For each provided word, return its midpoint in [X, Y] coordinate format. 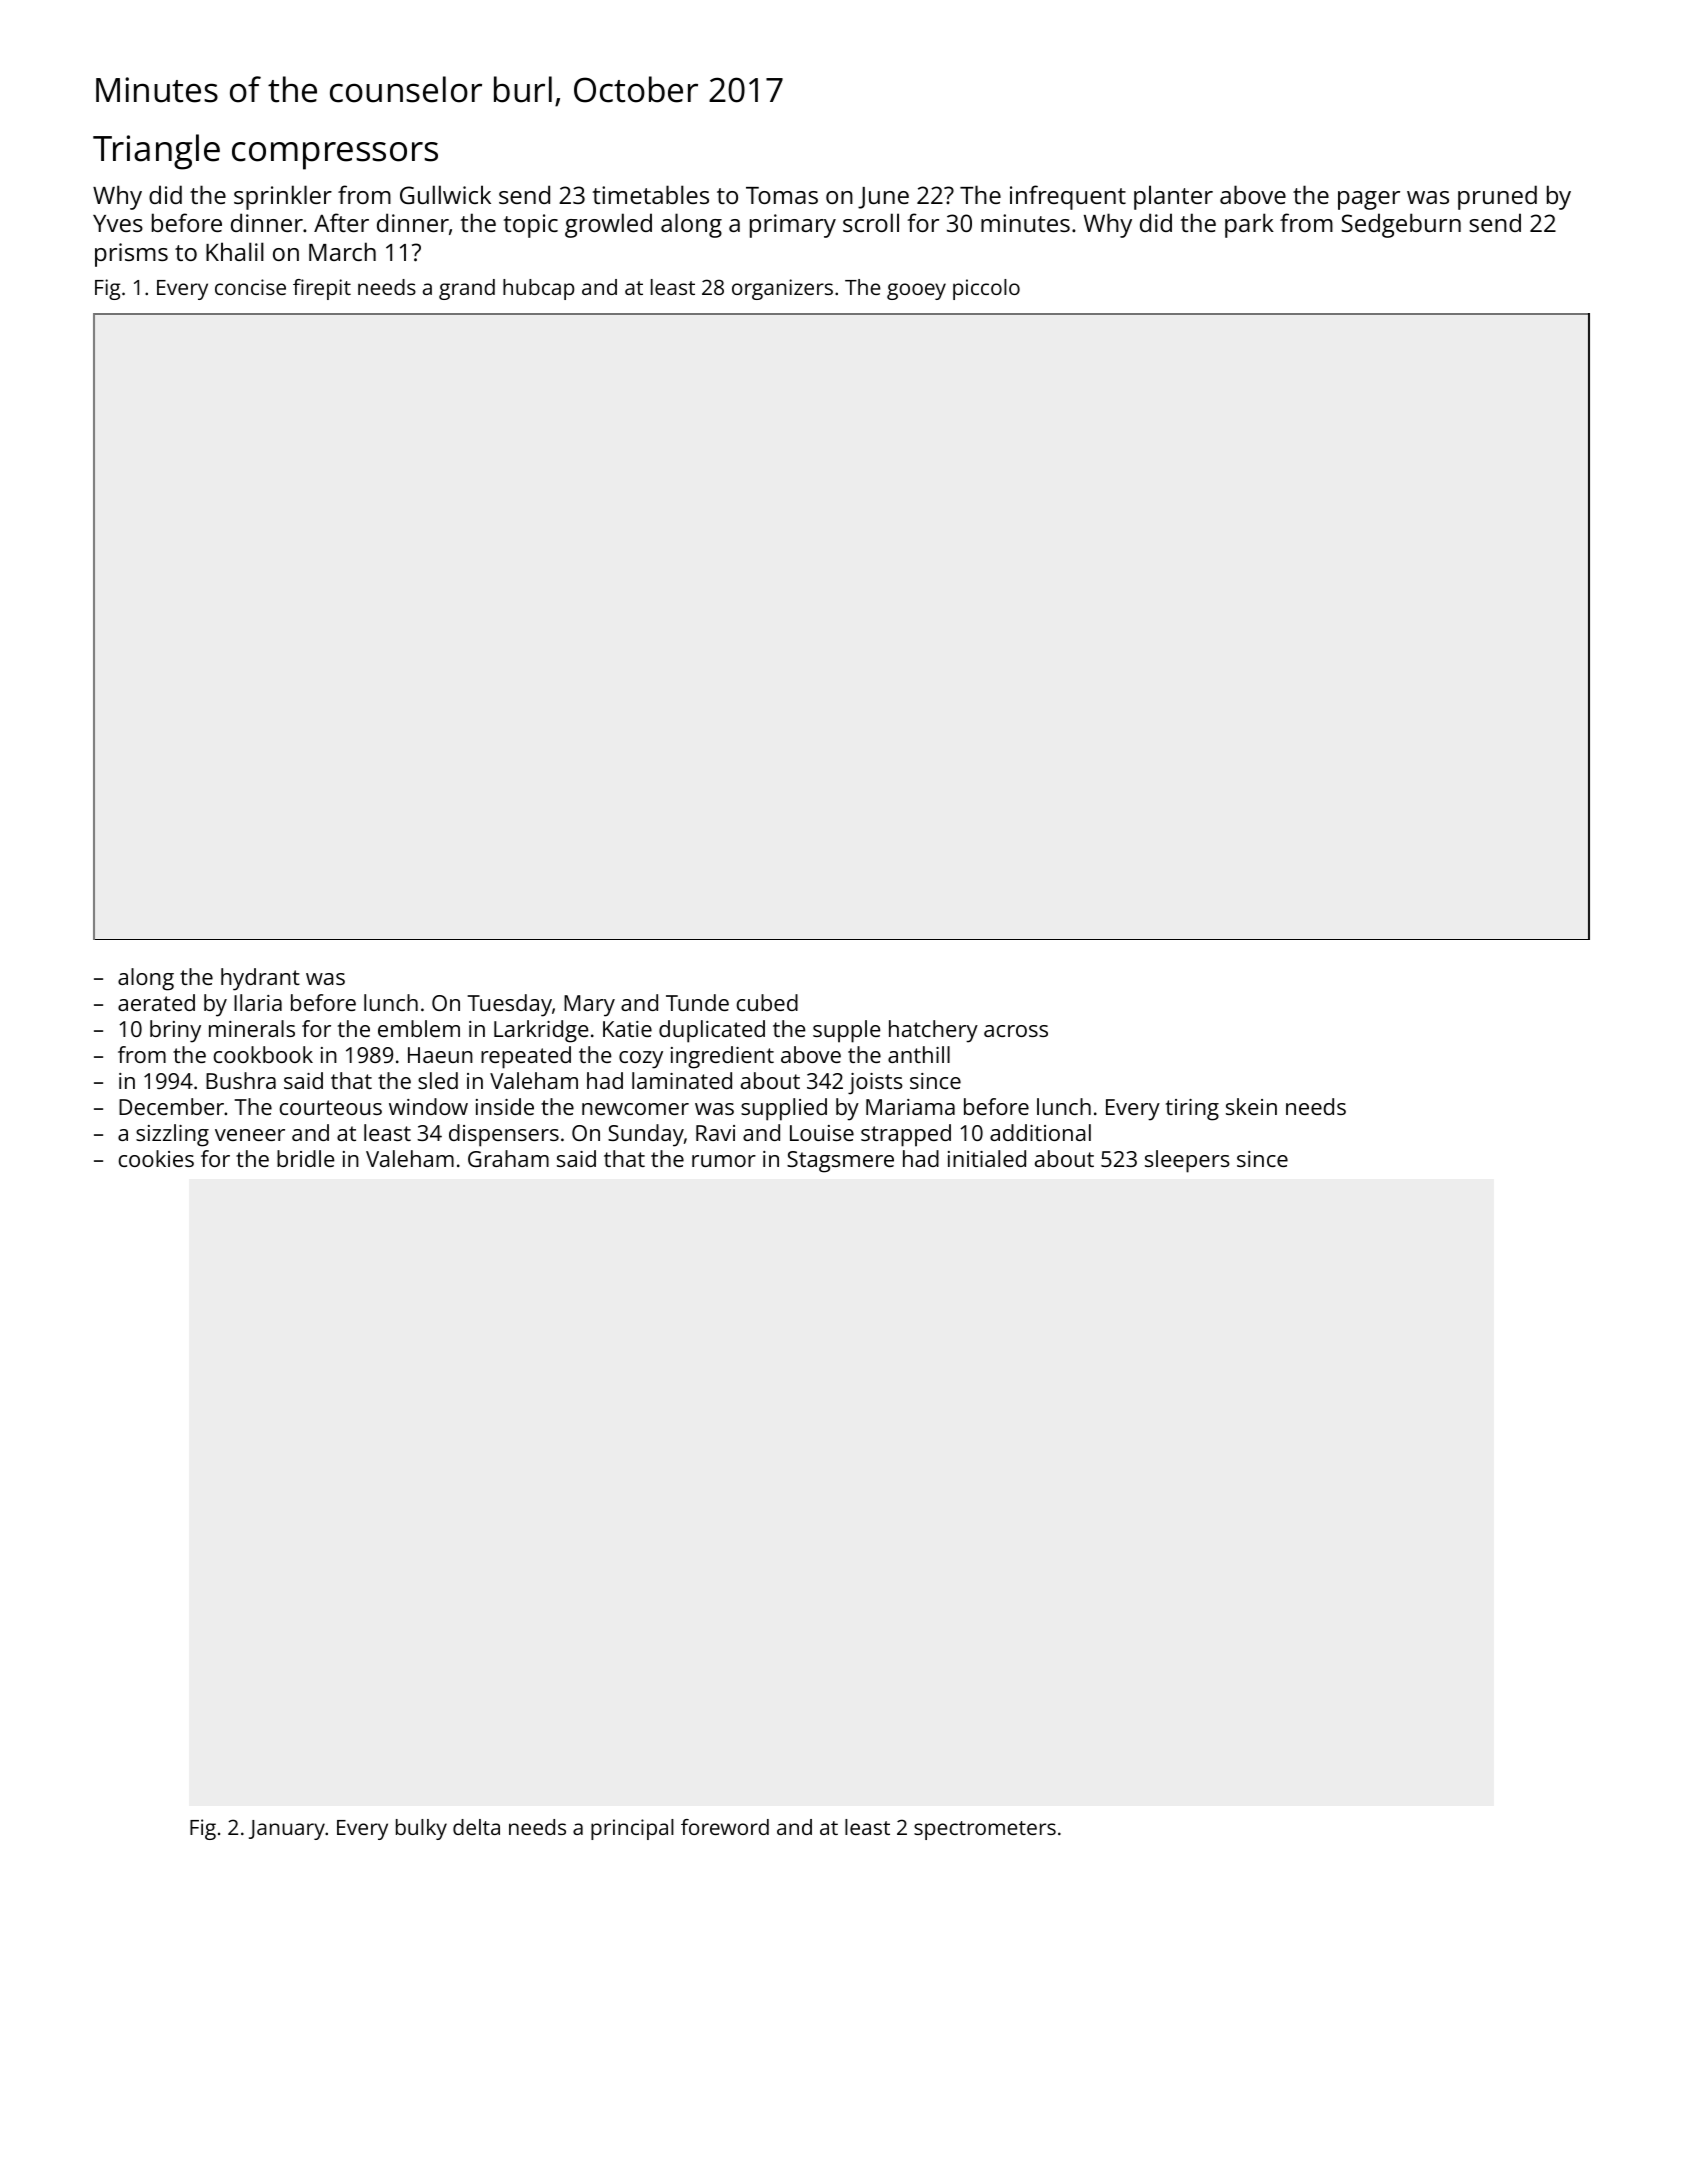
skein [1251, 1106]
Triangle [156, 152]
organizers [782, 289]
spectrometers [985, 1830]
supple [847, 1031]
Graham [508, 1158]
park [1249, 225]
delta [476, 1827]
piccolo [986, 289]
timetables [651, 194]
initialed [987, 1158]
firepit [322, 289]
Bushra [241, 1080]
